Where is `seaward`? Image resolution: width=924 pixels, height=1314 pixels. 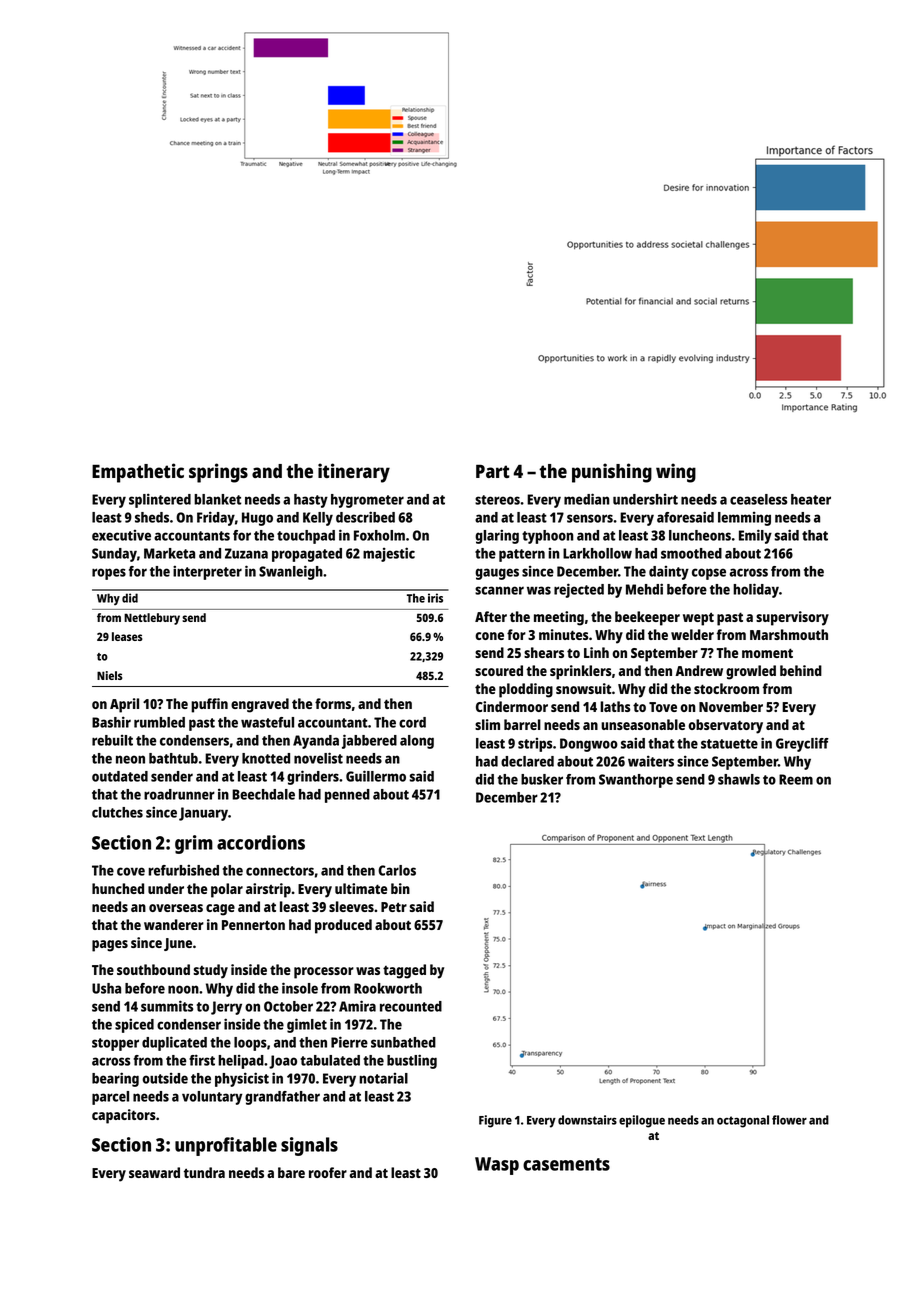 seaward is located at coordinates (154, 1172).
